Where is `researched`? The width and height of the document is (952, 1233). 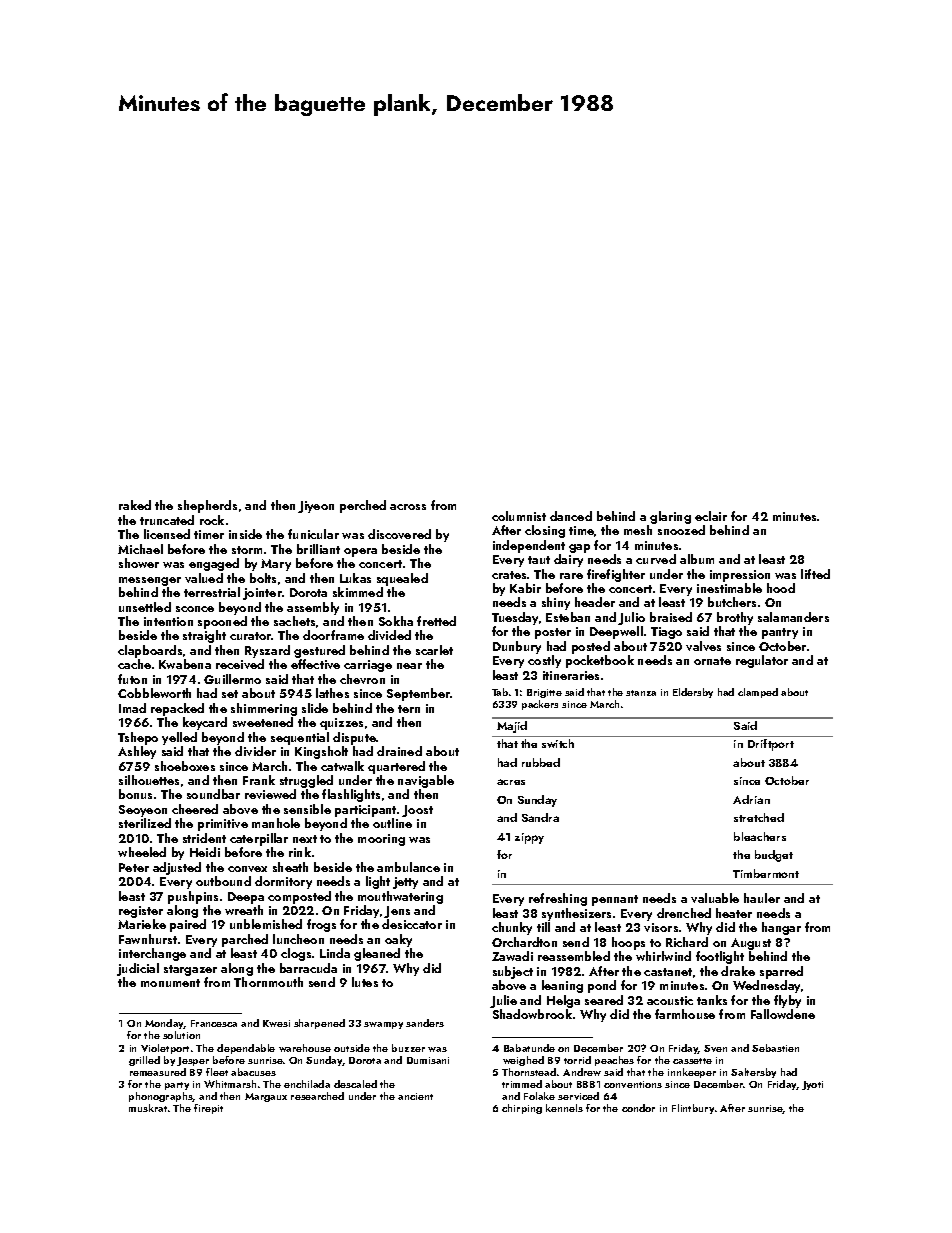
researched is located at coordinates (317, 1096).
